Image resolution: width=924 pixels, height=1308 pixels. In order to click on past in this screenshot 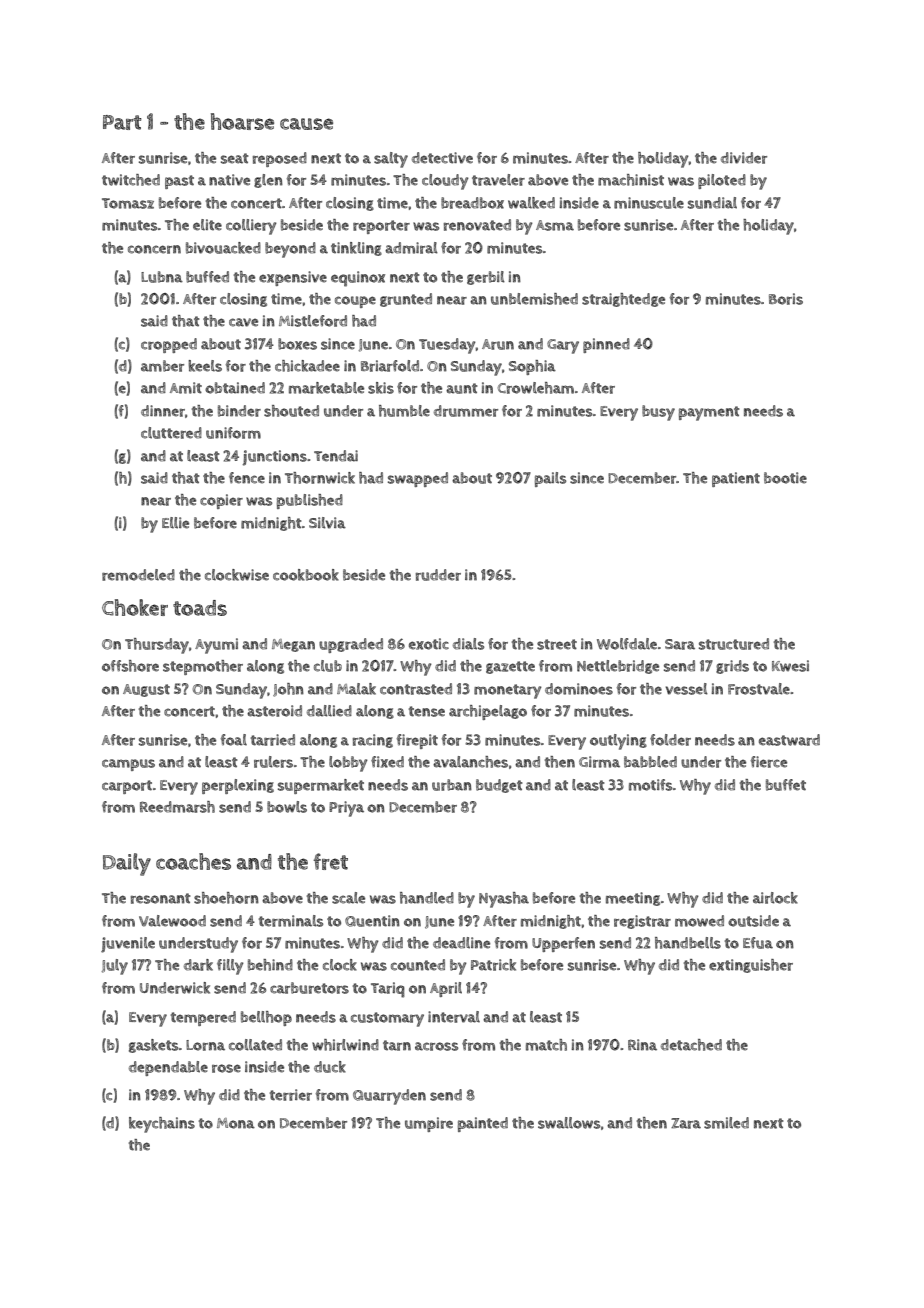, I will do `click(179, 182)`.
